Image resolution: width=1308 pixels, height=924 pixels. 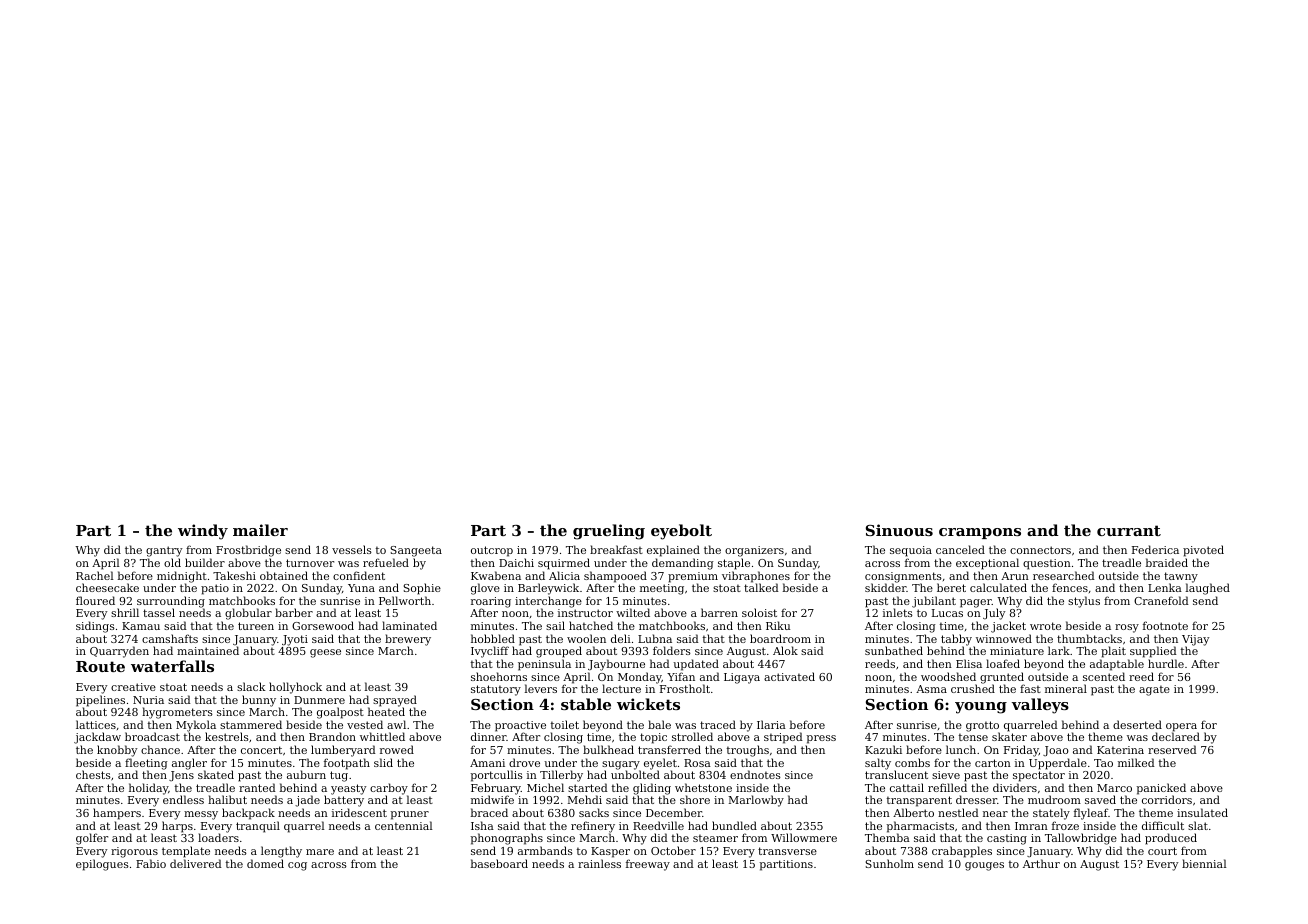 What do you see at coordinates (93, 774) in the document?
I see `chests` at bounding box center [93, 774].
